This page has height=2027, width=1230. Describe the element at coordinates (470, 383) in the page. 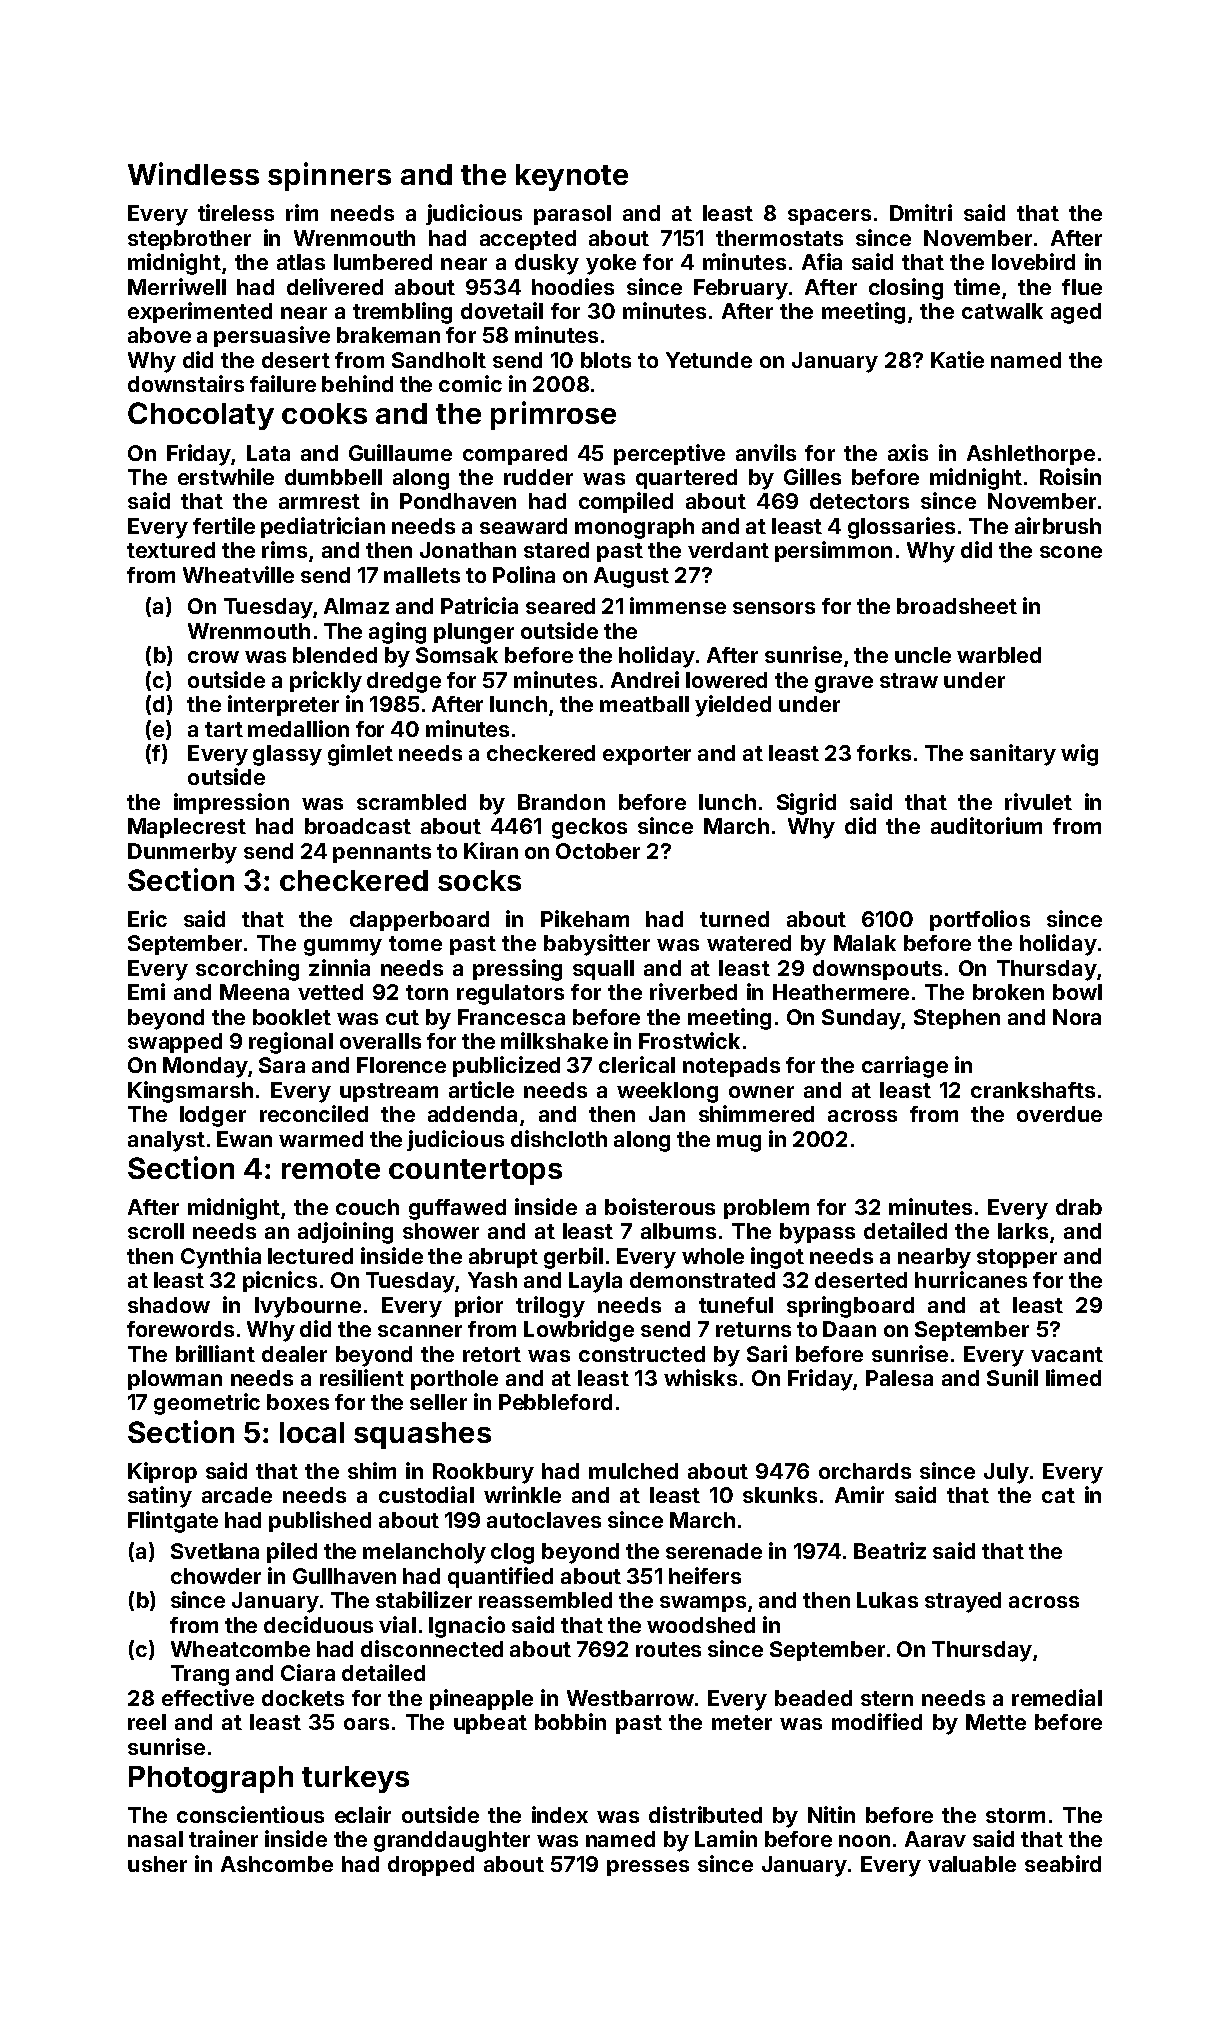

I see `comic` at that location.
